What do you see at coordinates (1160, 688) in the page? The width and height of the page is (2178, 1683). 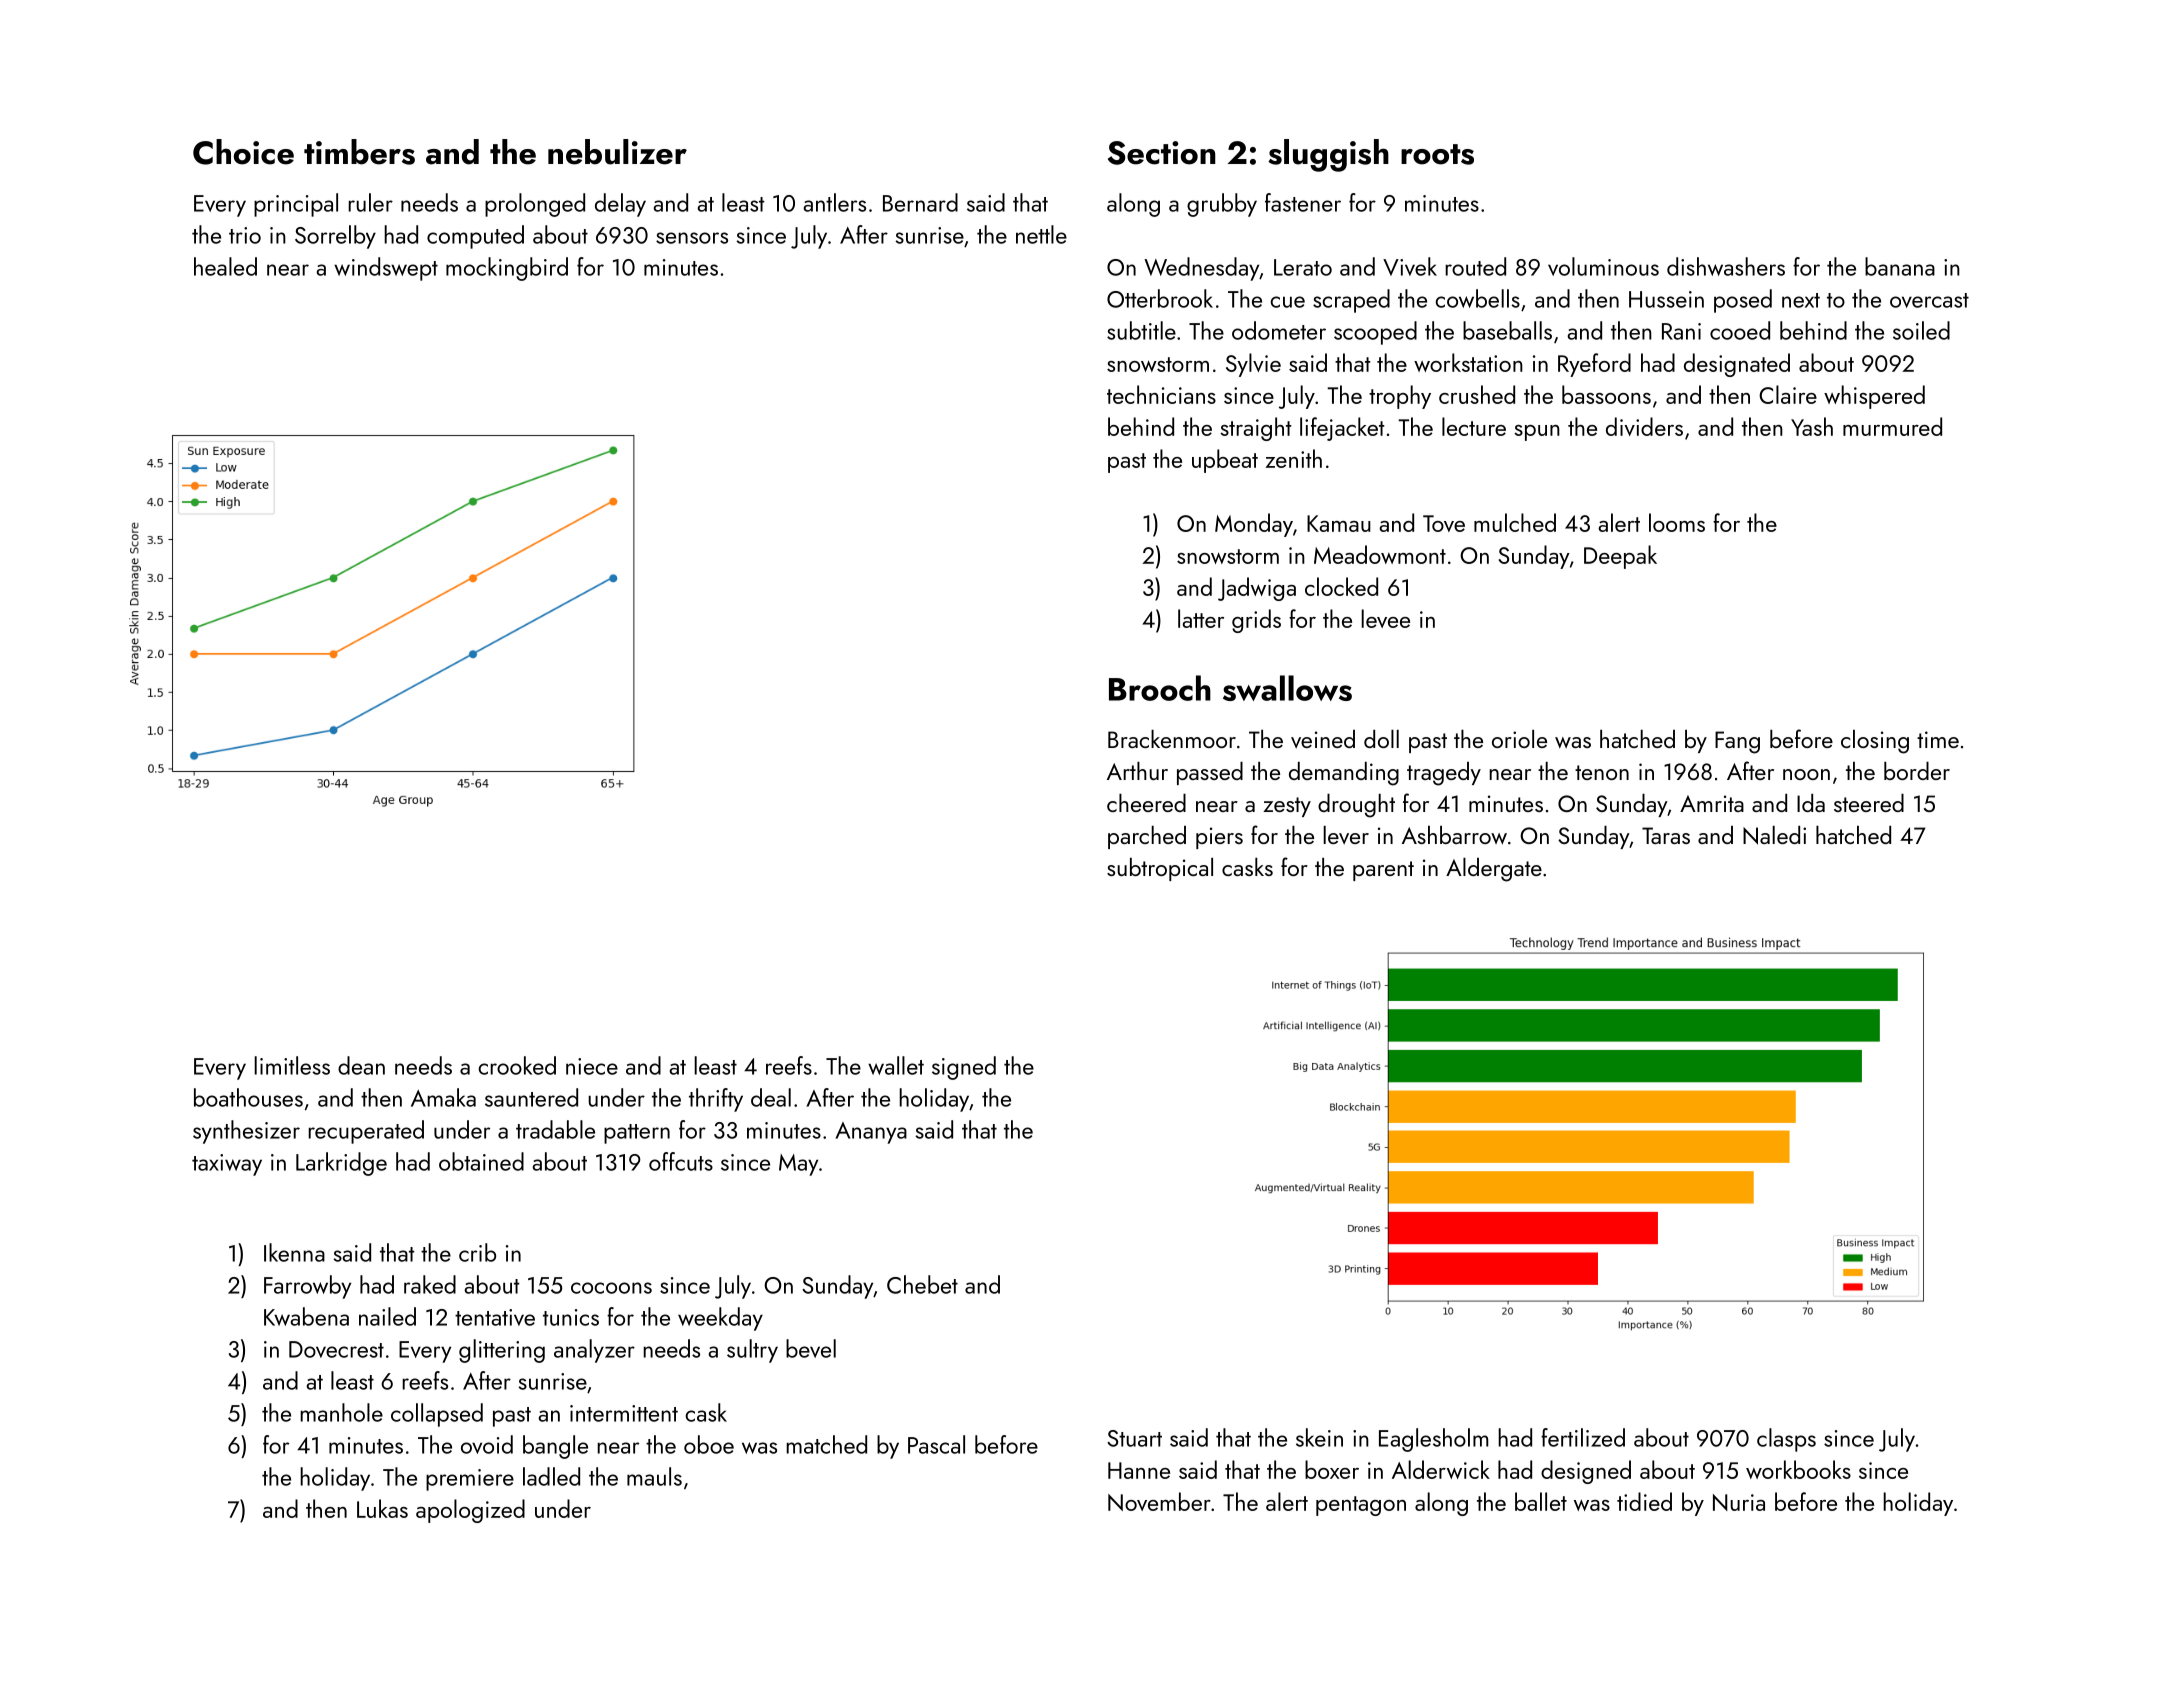 I see `Brooch` at bounding box center [1160, 688].
